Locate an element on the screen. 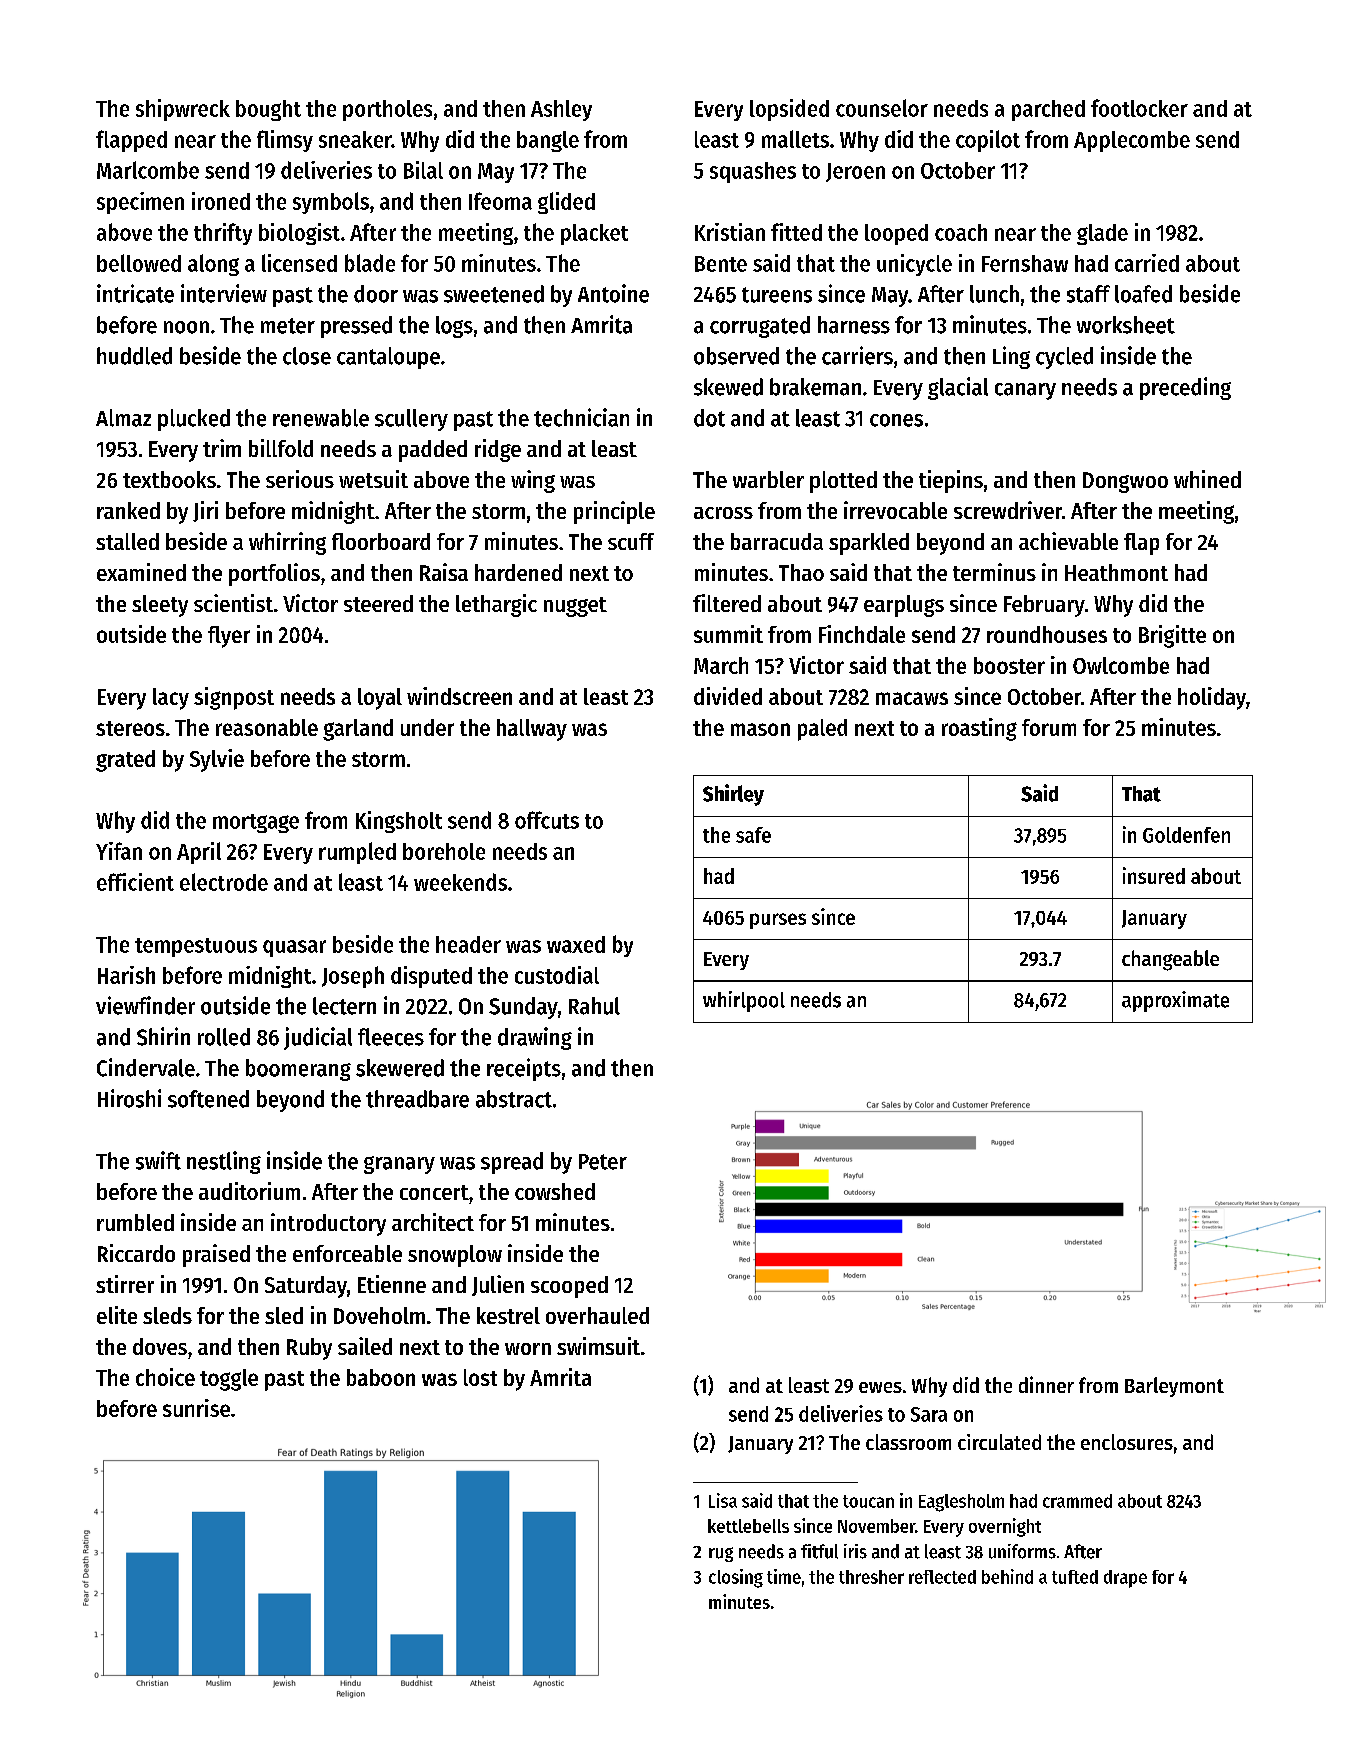 This screenshot has width=1349, height=1746. brakeman is located at coordinates (815, 387).
